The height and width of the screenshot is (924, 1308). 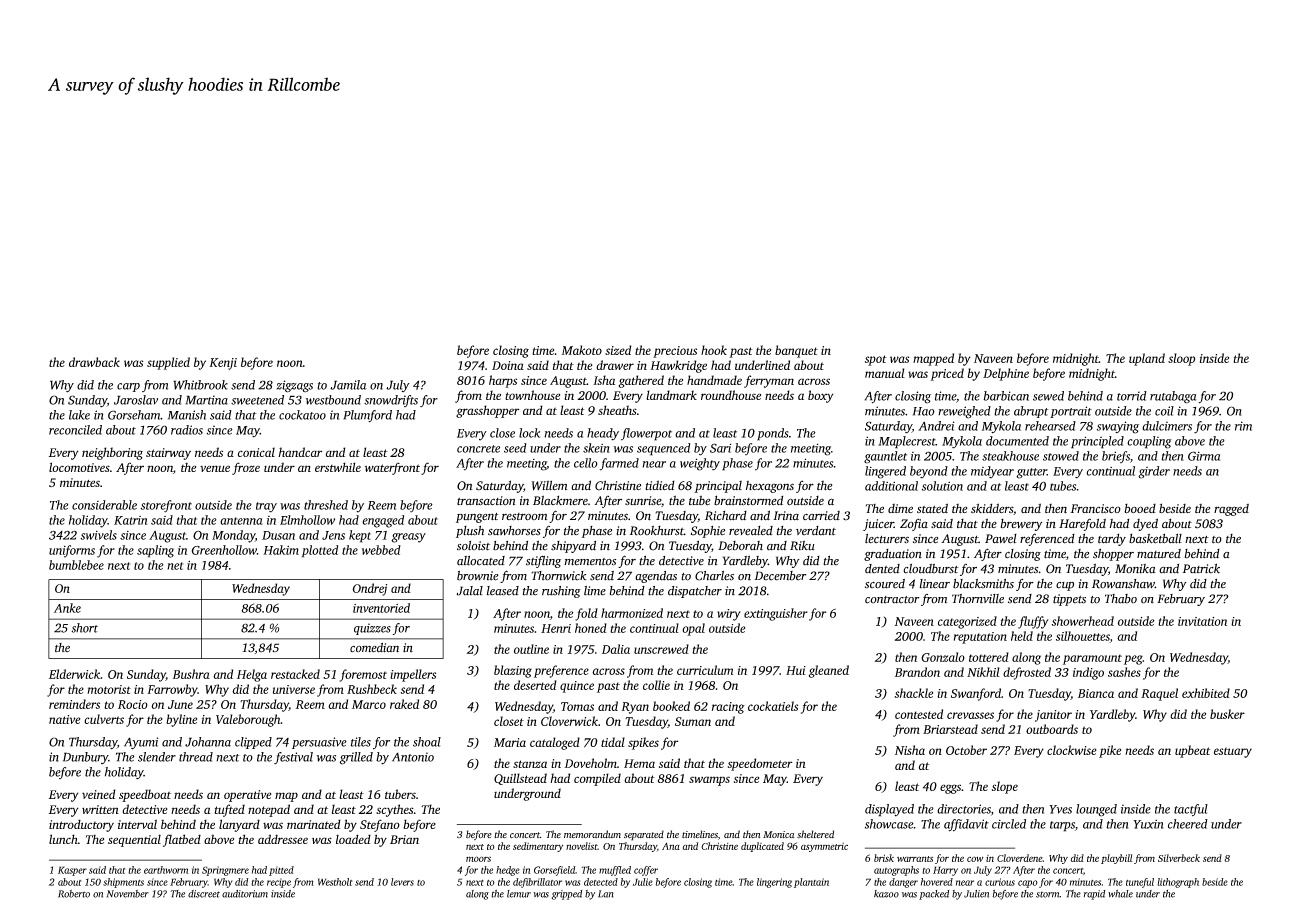 I want to click on additional, so click(x=891, y=486).
